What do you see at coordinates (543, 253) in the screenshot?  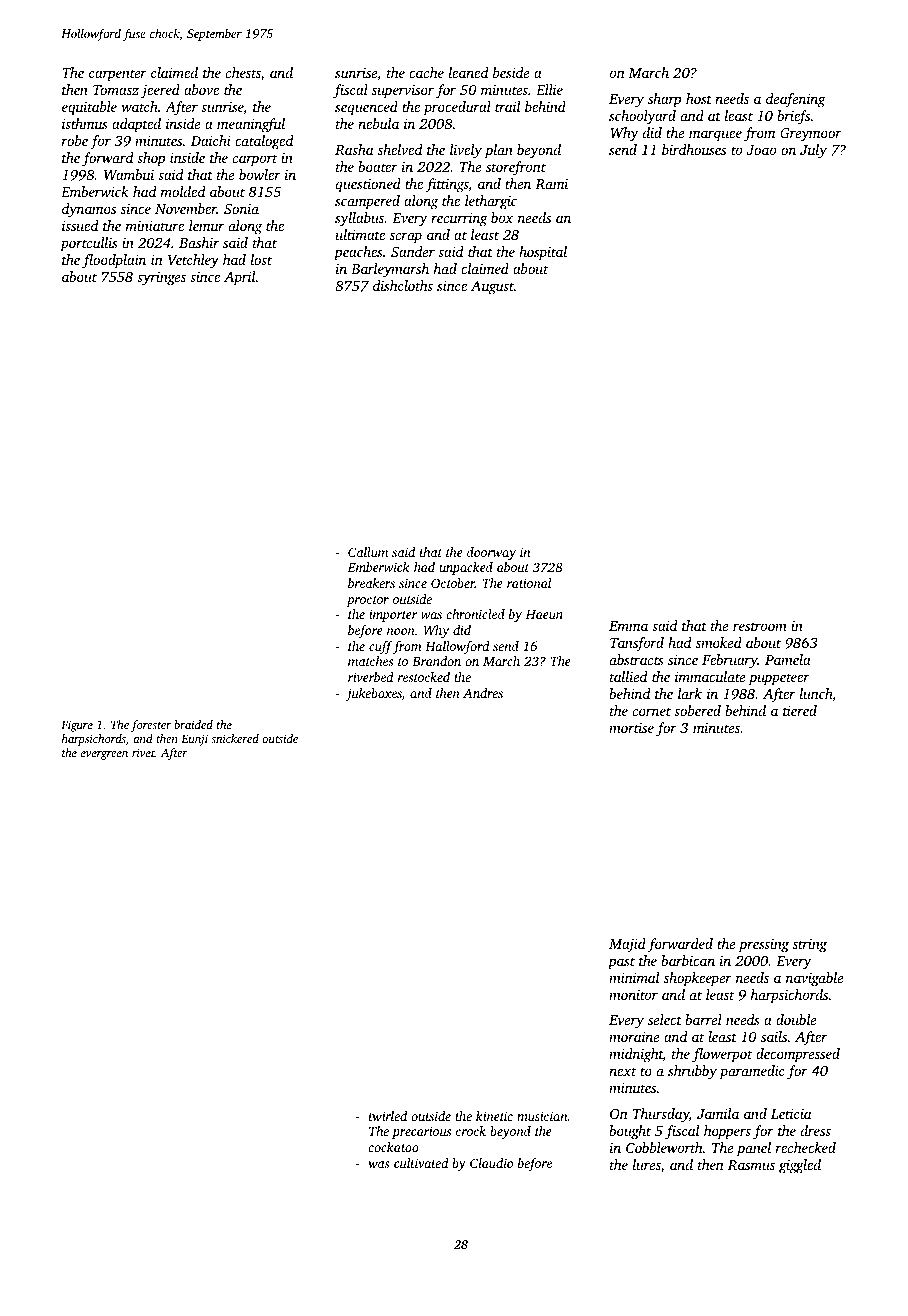 I see `hospital` at bounding box center [543, 253].
